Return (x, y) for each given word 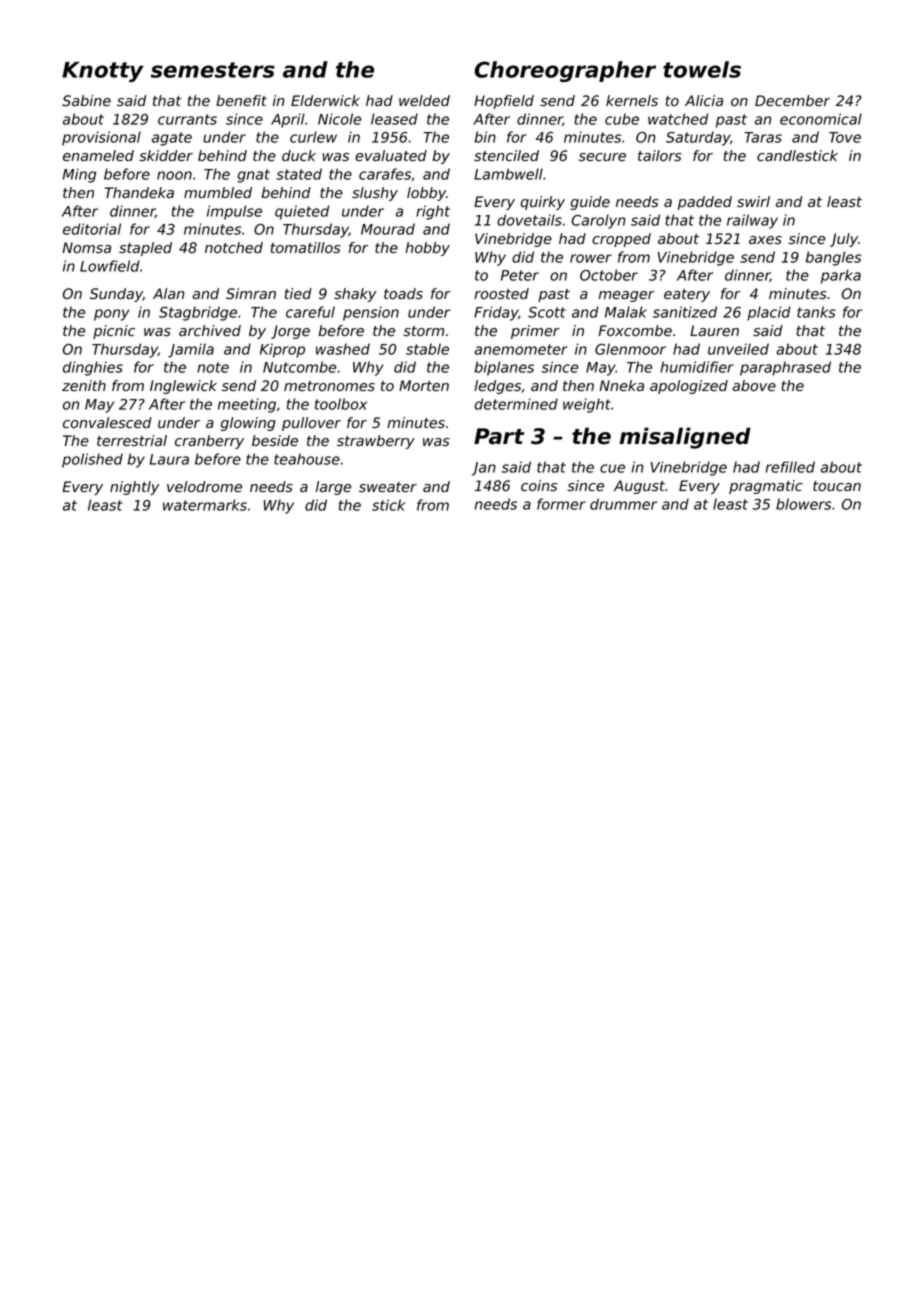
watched (678, 119)
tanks (816, 312)
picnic (114, 332)
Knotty (103, 72)
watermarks (205, 505)
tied (298, 294)
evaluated (391, 156)
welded (424, 100)
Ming (79, 175)
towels (702, 69)
